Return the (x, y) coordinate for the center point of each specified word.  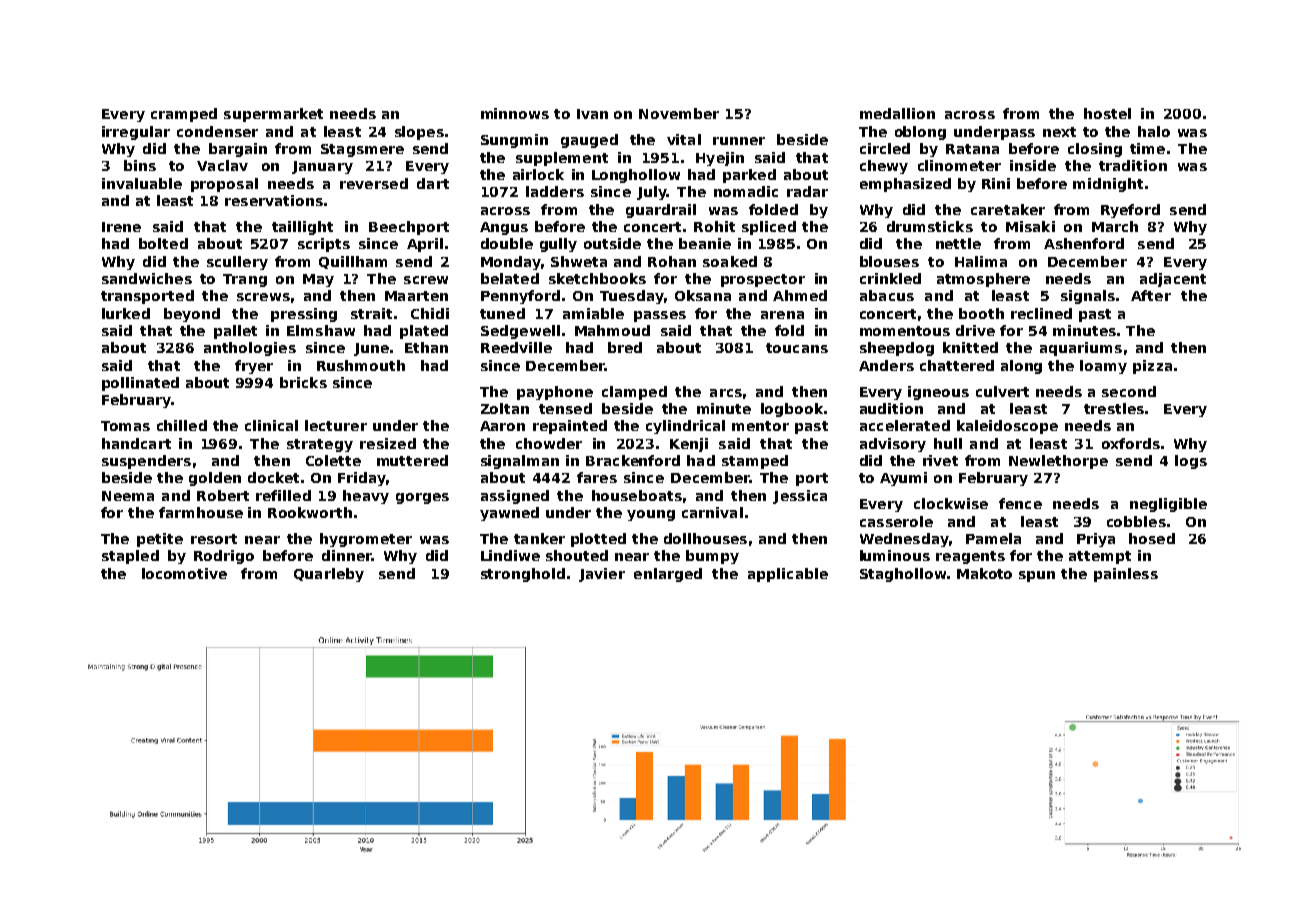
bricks (303, 382)
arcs (726, 393)
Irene (121, 227)
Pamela (993, 538)
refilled (283, 495)
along (1021, 367)
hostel (1107, 113)
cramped (184, 115)
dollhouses (705, 538)
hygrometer (366, 540)
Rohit (714, 226)
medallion (897, 113)
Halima (981, 261)
